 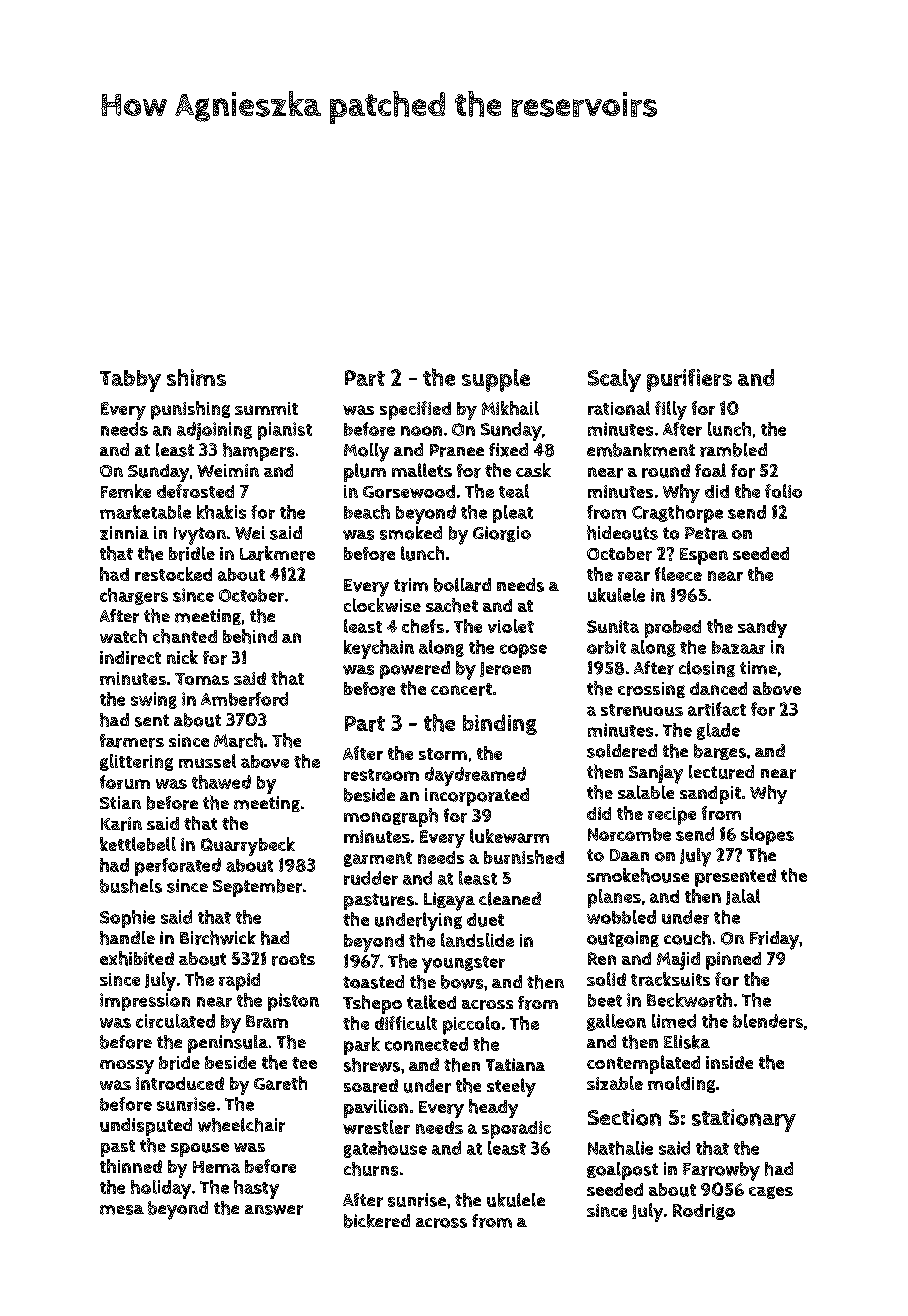 What do you see at coordinates (376, 1108) in the screenshot?
I see `pavilion` at bounding box center [376, 1108].
